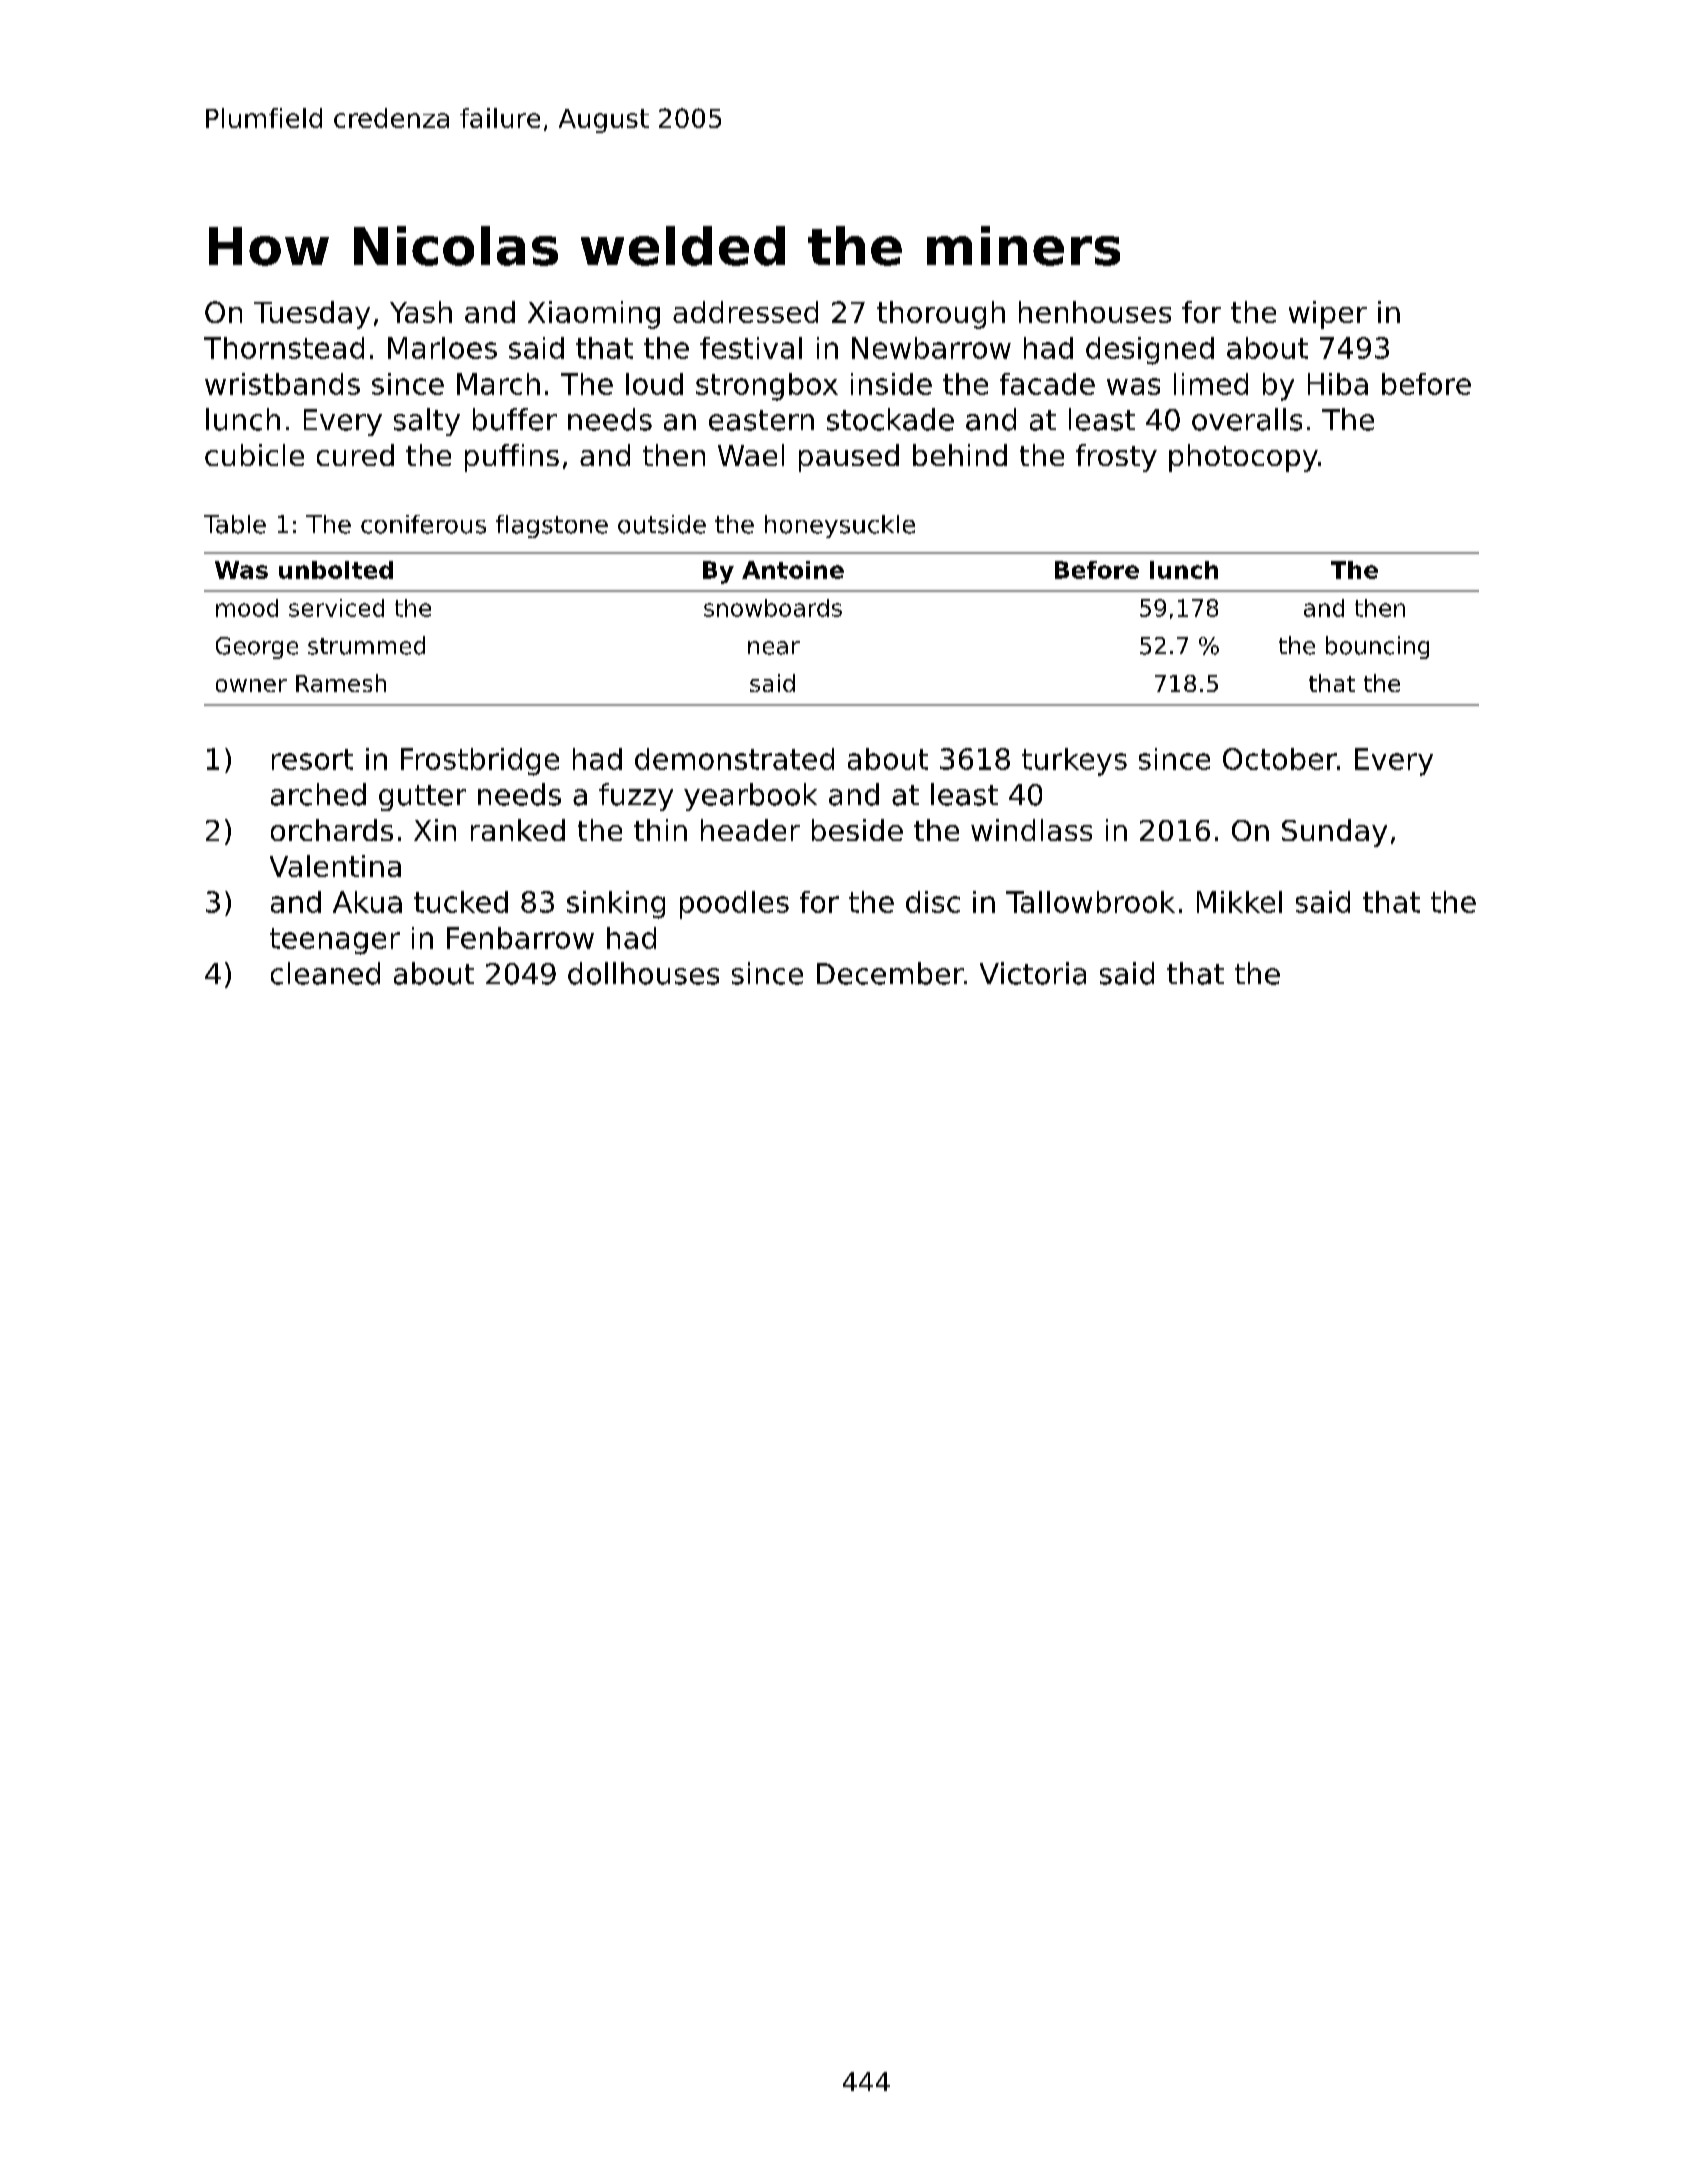  I want to click on photocopy, so click(1243, 458).
